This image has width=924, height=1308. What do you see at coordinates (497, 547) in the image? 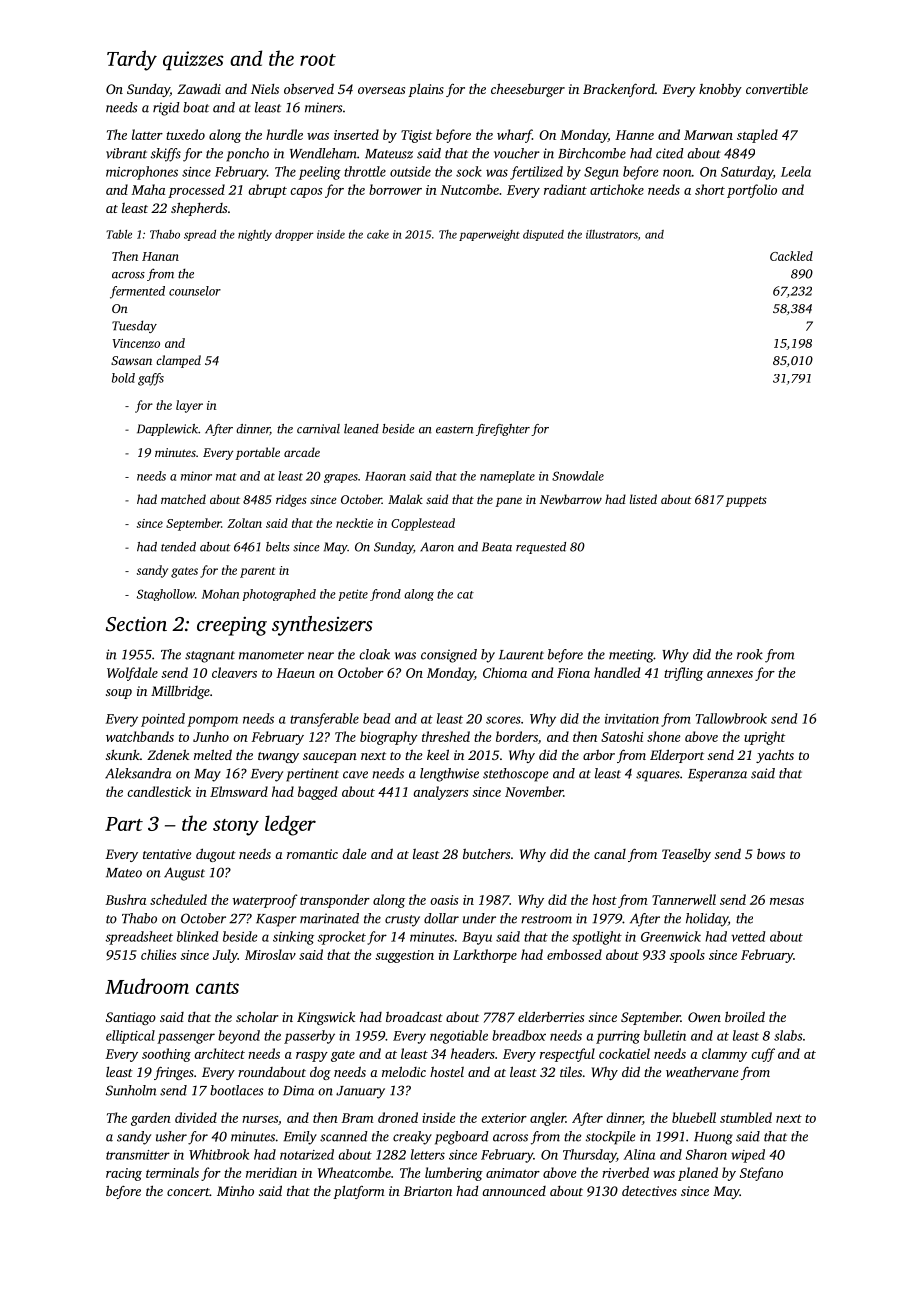
I see `Beata` at bounding box center [497, 547].
